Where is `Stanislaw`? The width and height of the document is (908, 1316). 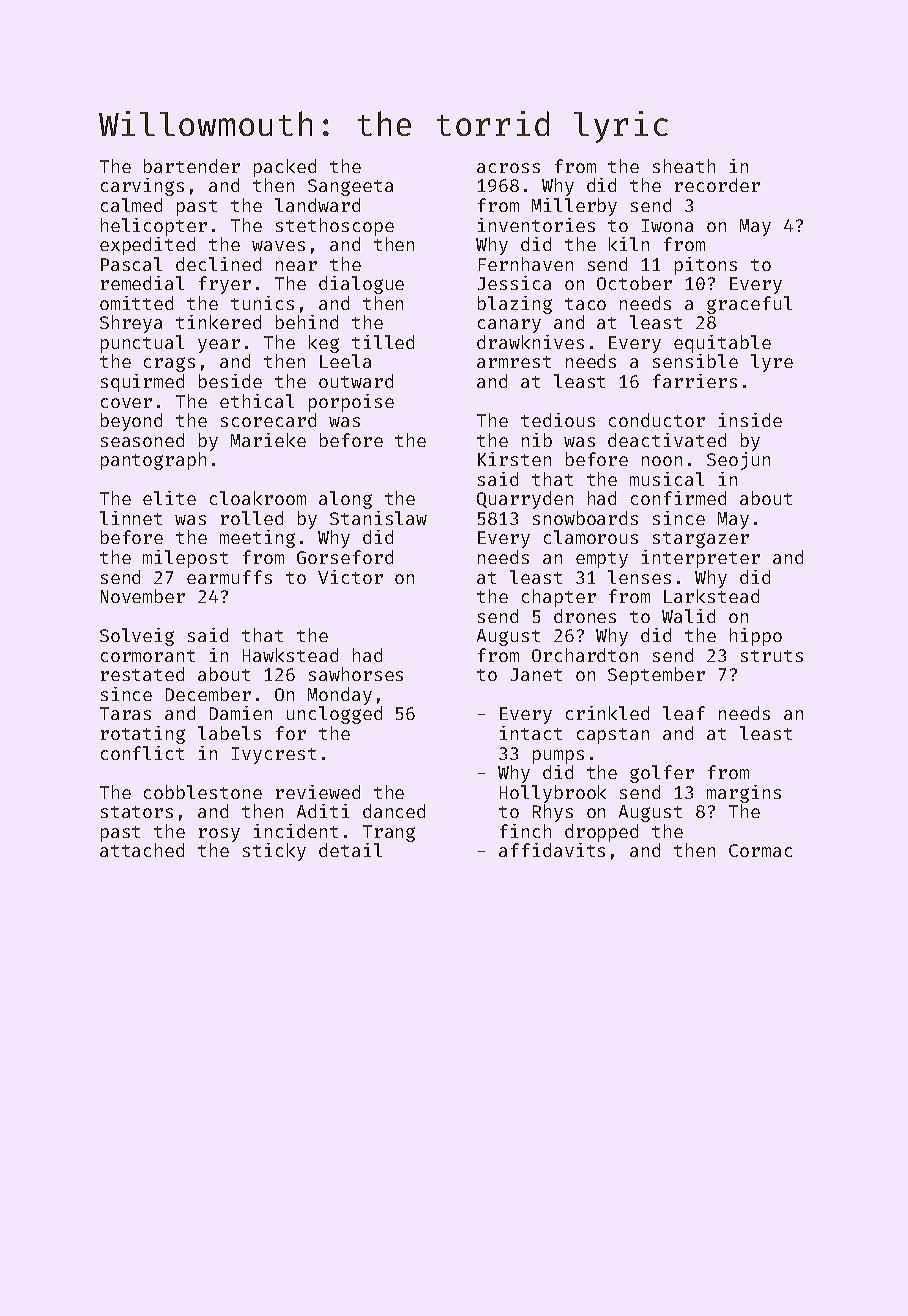
Stanislaw is located at coordinates (378, 518).
